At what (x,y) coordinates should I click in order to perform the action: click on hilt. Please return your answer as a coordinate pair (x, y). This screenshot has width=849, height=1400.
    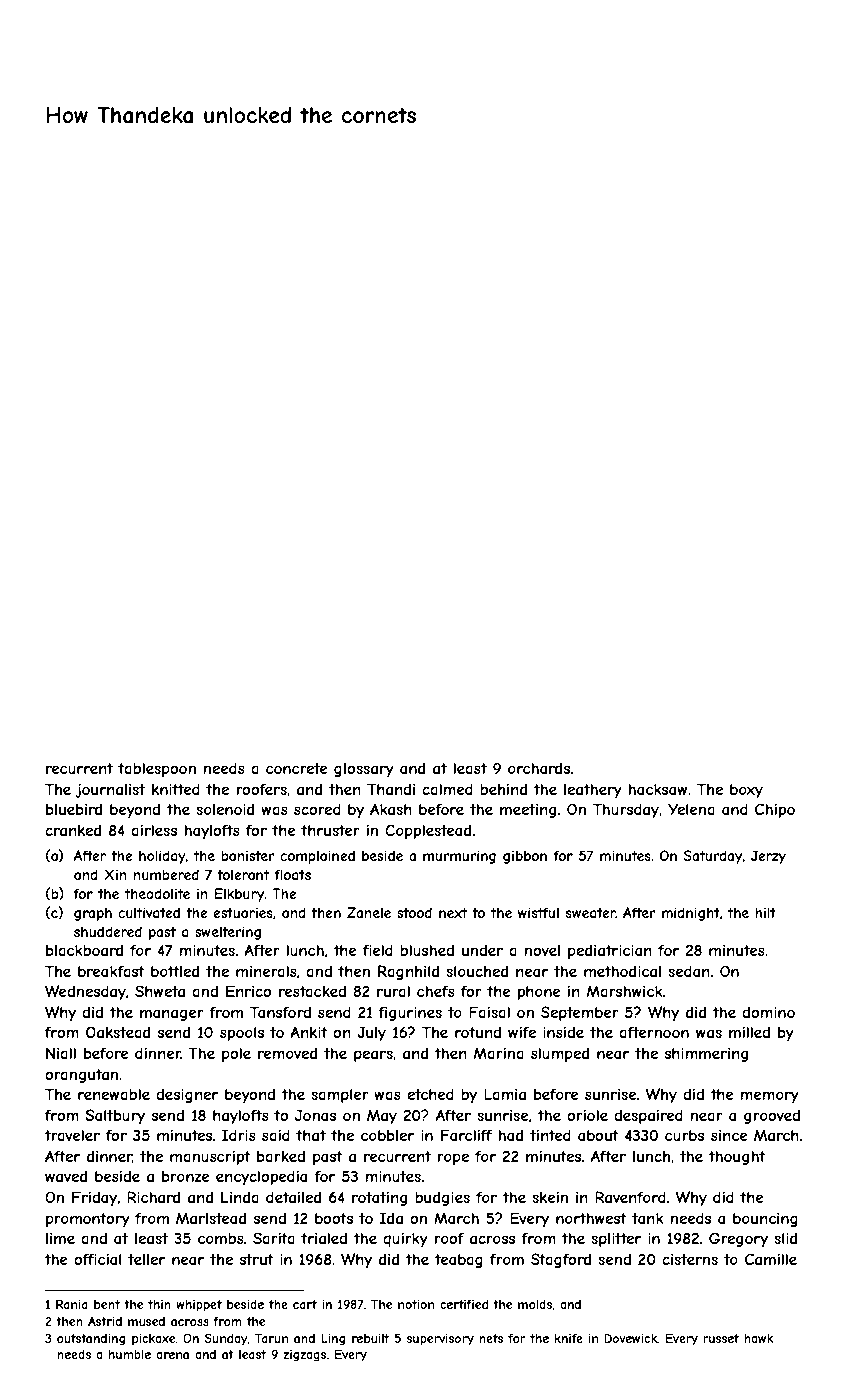
    Looking at the image, I should click on (765, 912).
